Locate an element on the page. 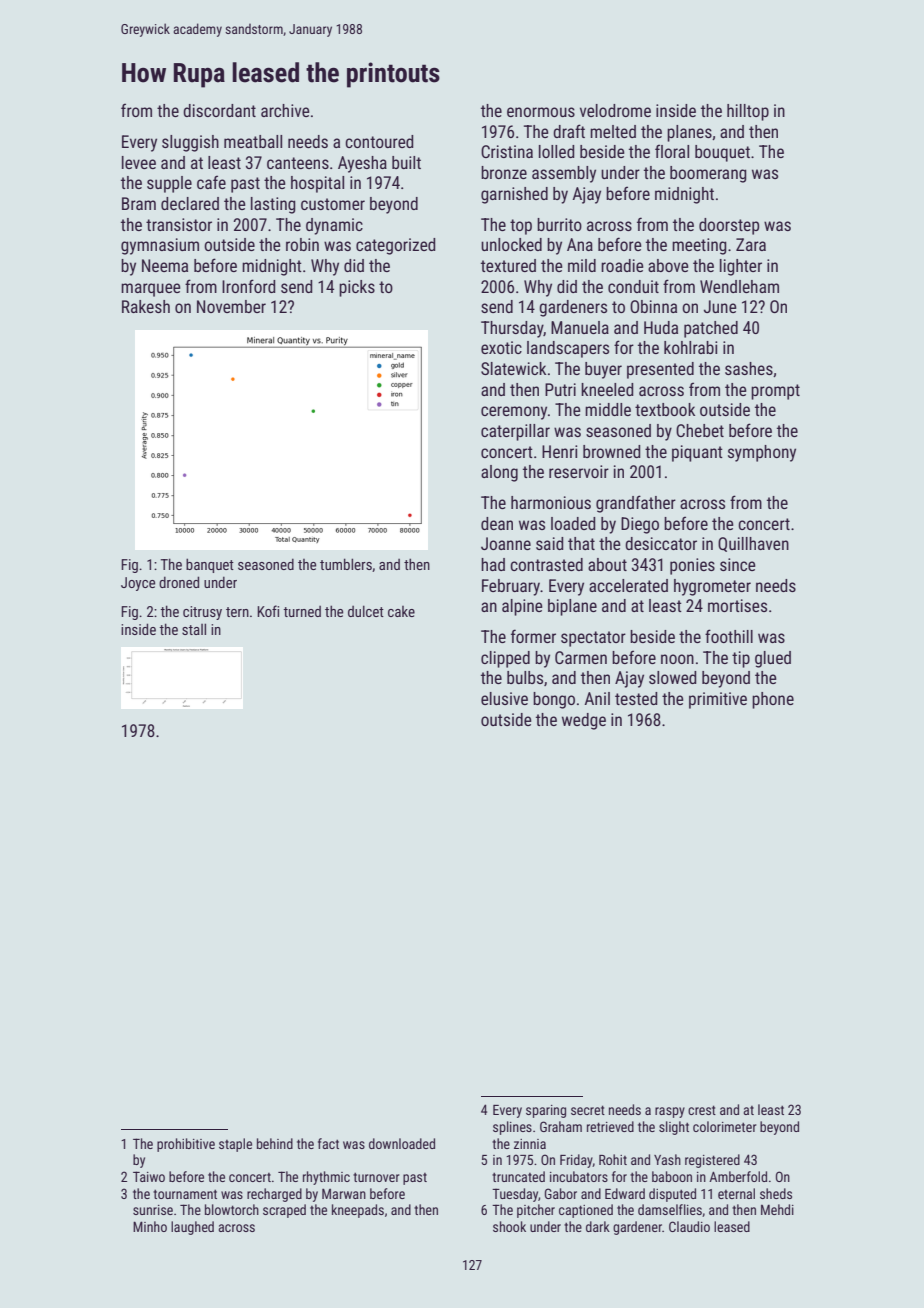 This page has height=1308, width=924. elusive is located at coordinates (504, 698).
